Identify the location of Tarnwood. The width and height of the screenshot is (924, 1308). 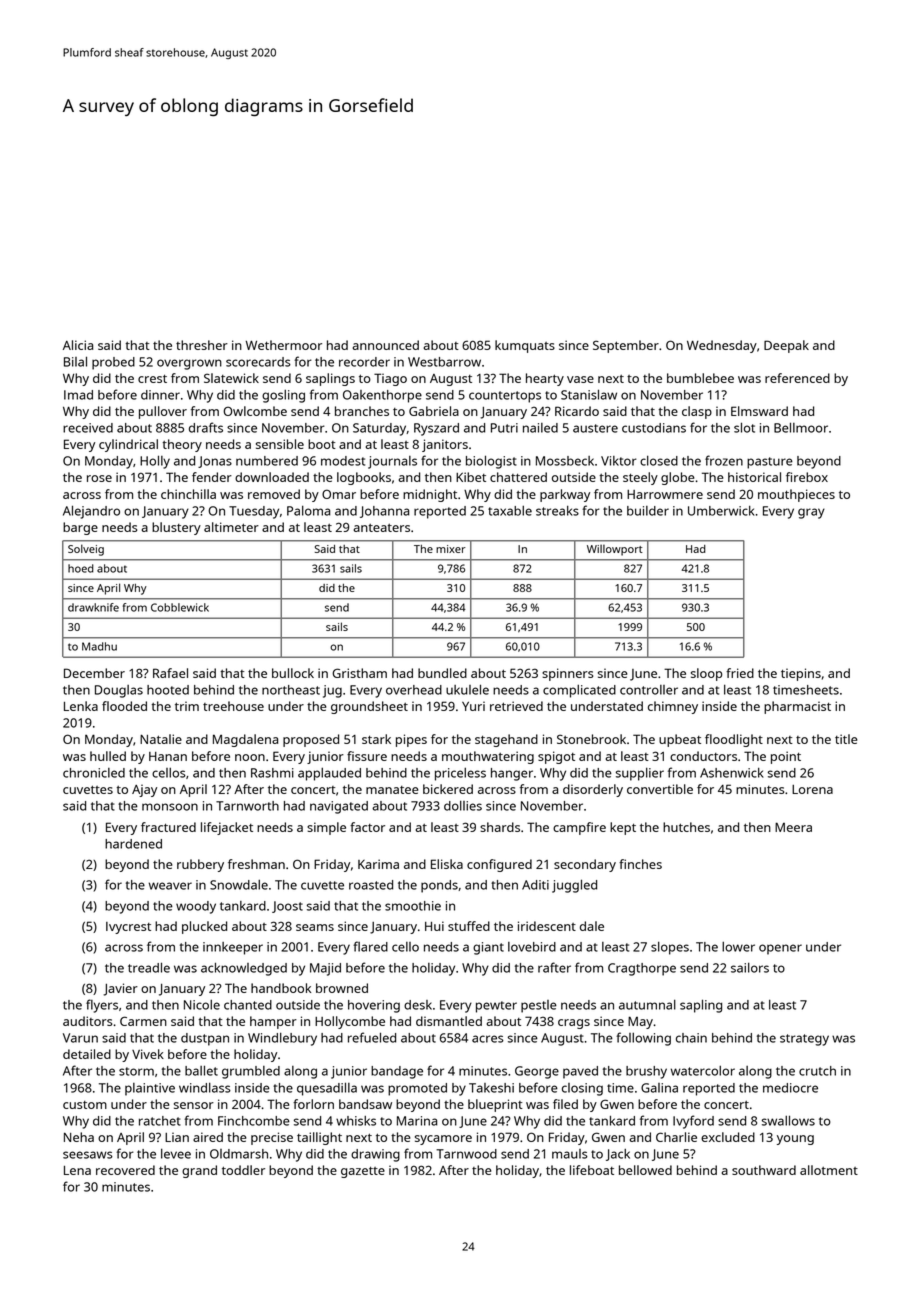
(466, 1154).
